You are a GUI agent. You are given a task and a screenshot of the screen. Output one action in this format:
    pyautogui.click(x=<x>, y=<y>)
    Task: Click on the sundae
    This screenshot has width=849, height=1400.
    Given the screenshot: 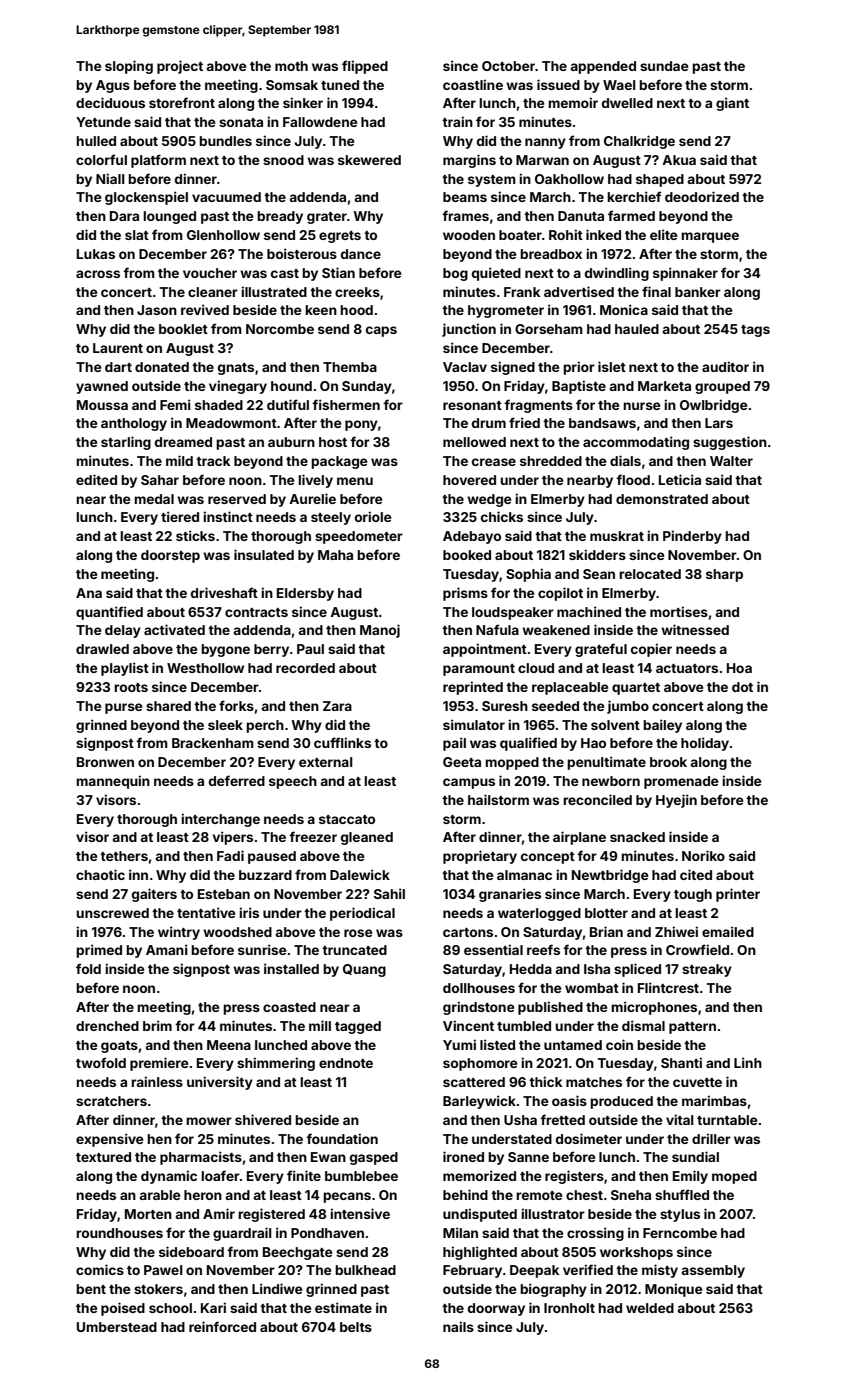 What is the action you would take?
    pyautogui.click(x=664, y=66)
